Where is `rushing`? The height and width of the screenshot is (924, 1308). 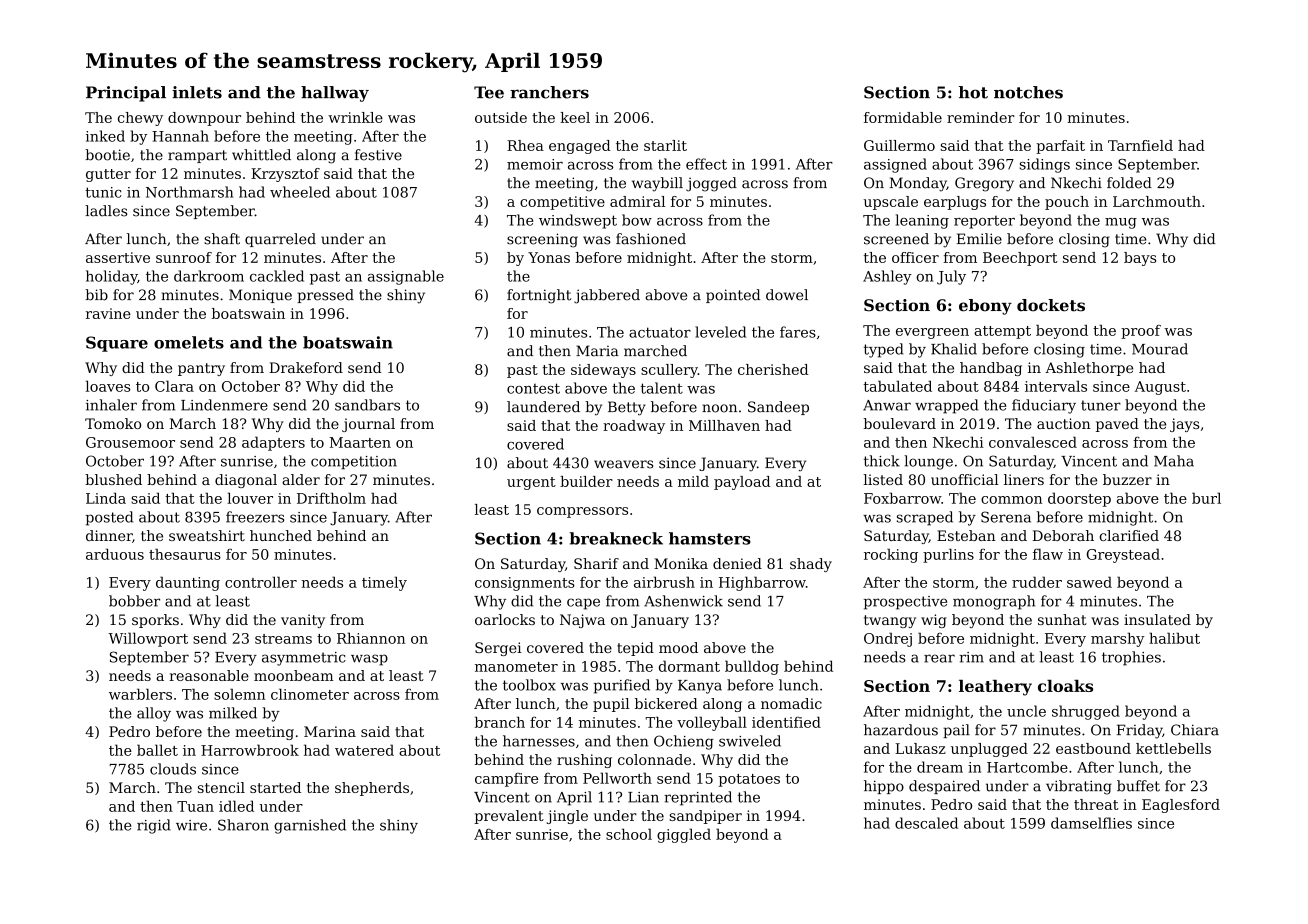 rushing is located at coordinates (584, 761).
